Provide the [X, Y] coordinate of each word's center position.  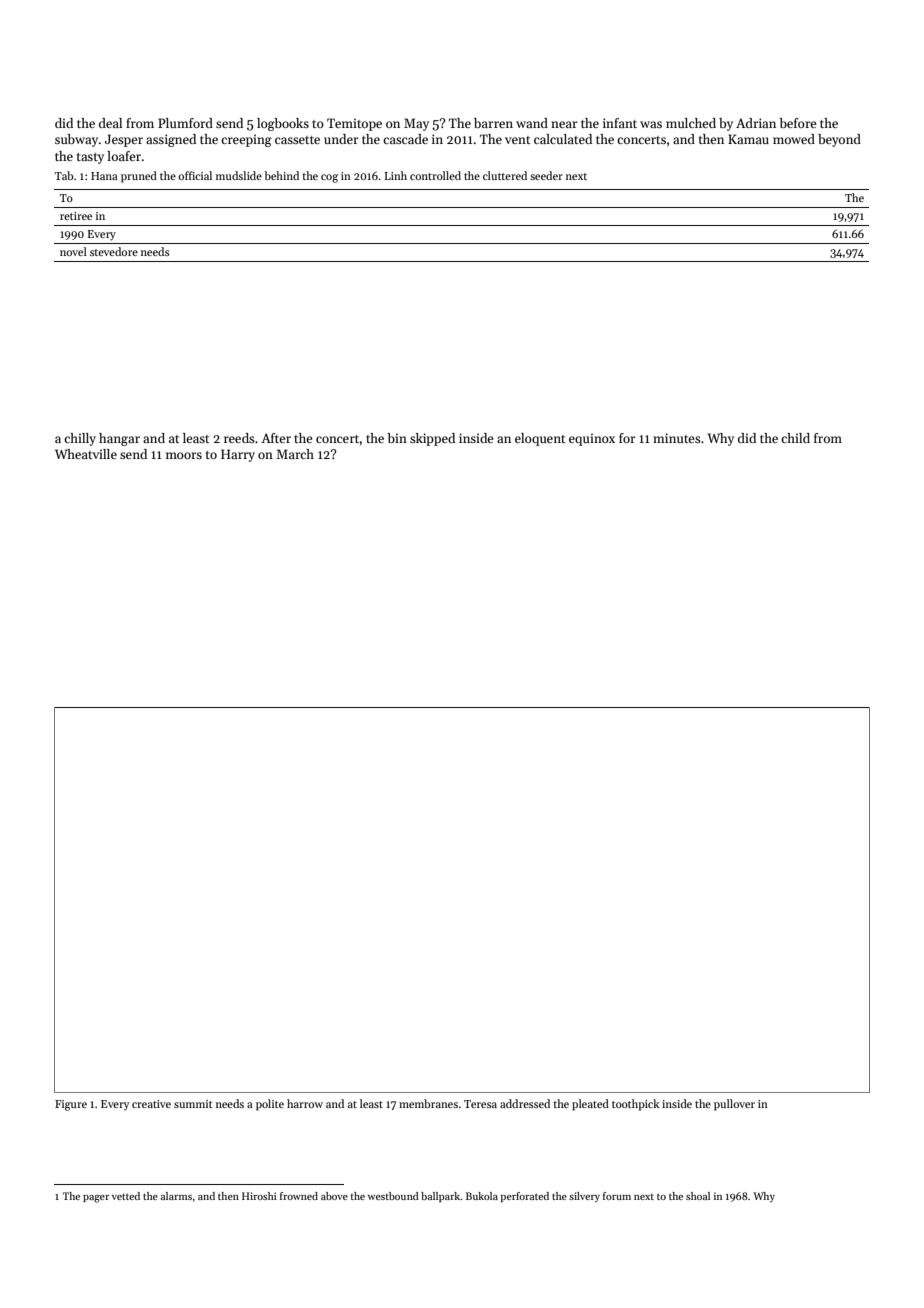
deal [110, 123]
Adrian [756, 123]
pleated [590, 1105]
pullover [734, 1105]
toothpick [635, 1105]
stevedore [114, 251]
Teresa [480, 1104]
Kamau [748, 139]
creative [151, 1104]
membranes [428, 1103]
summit [193, 1104]
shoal [698, 1196]
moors [184, 455]
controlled [435, 175]
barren [493, 123]
